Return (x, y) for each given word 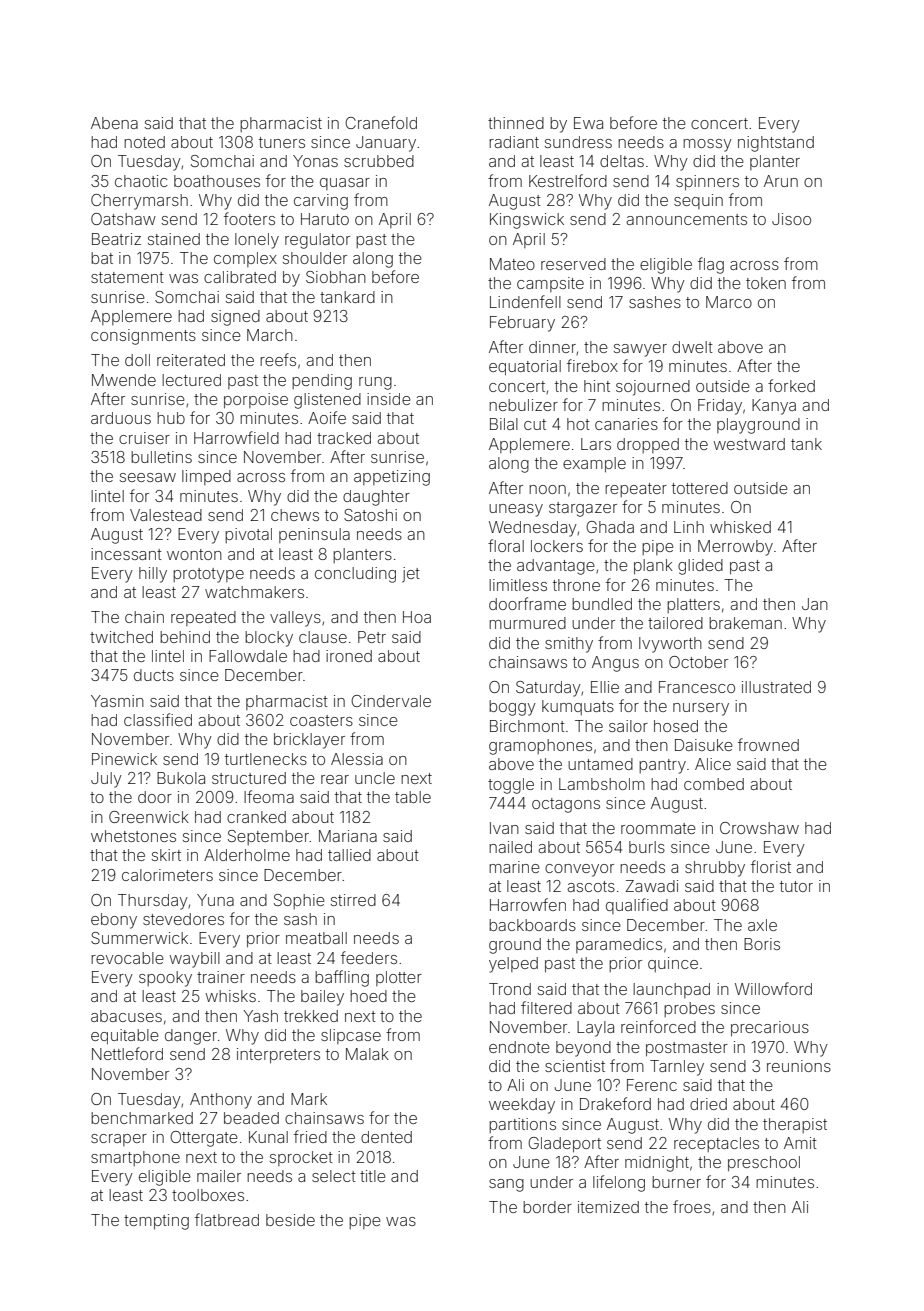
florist (771, 866)
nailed (510, 847)
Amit (800, 1143)
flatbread (227, 1219)
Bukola (181, 778)
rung (375, 383)
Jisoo (791, 219)
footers (249, 218)
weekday (522, 1106)
